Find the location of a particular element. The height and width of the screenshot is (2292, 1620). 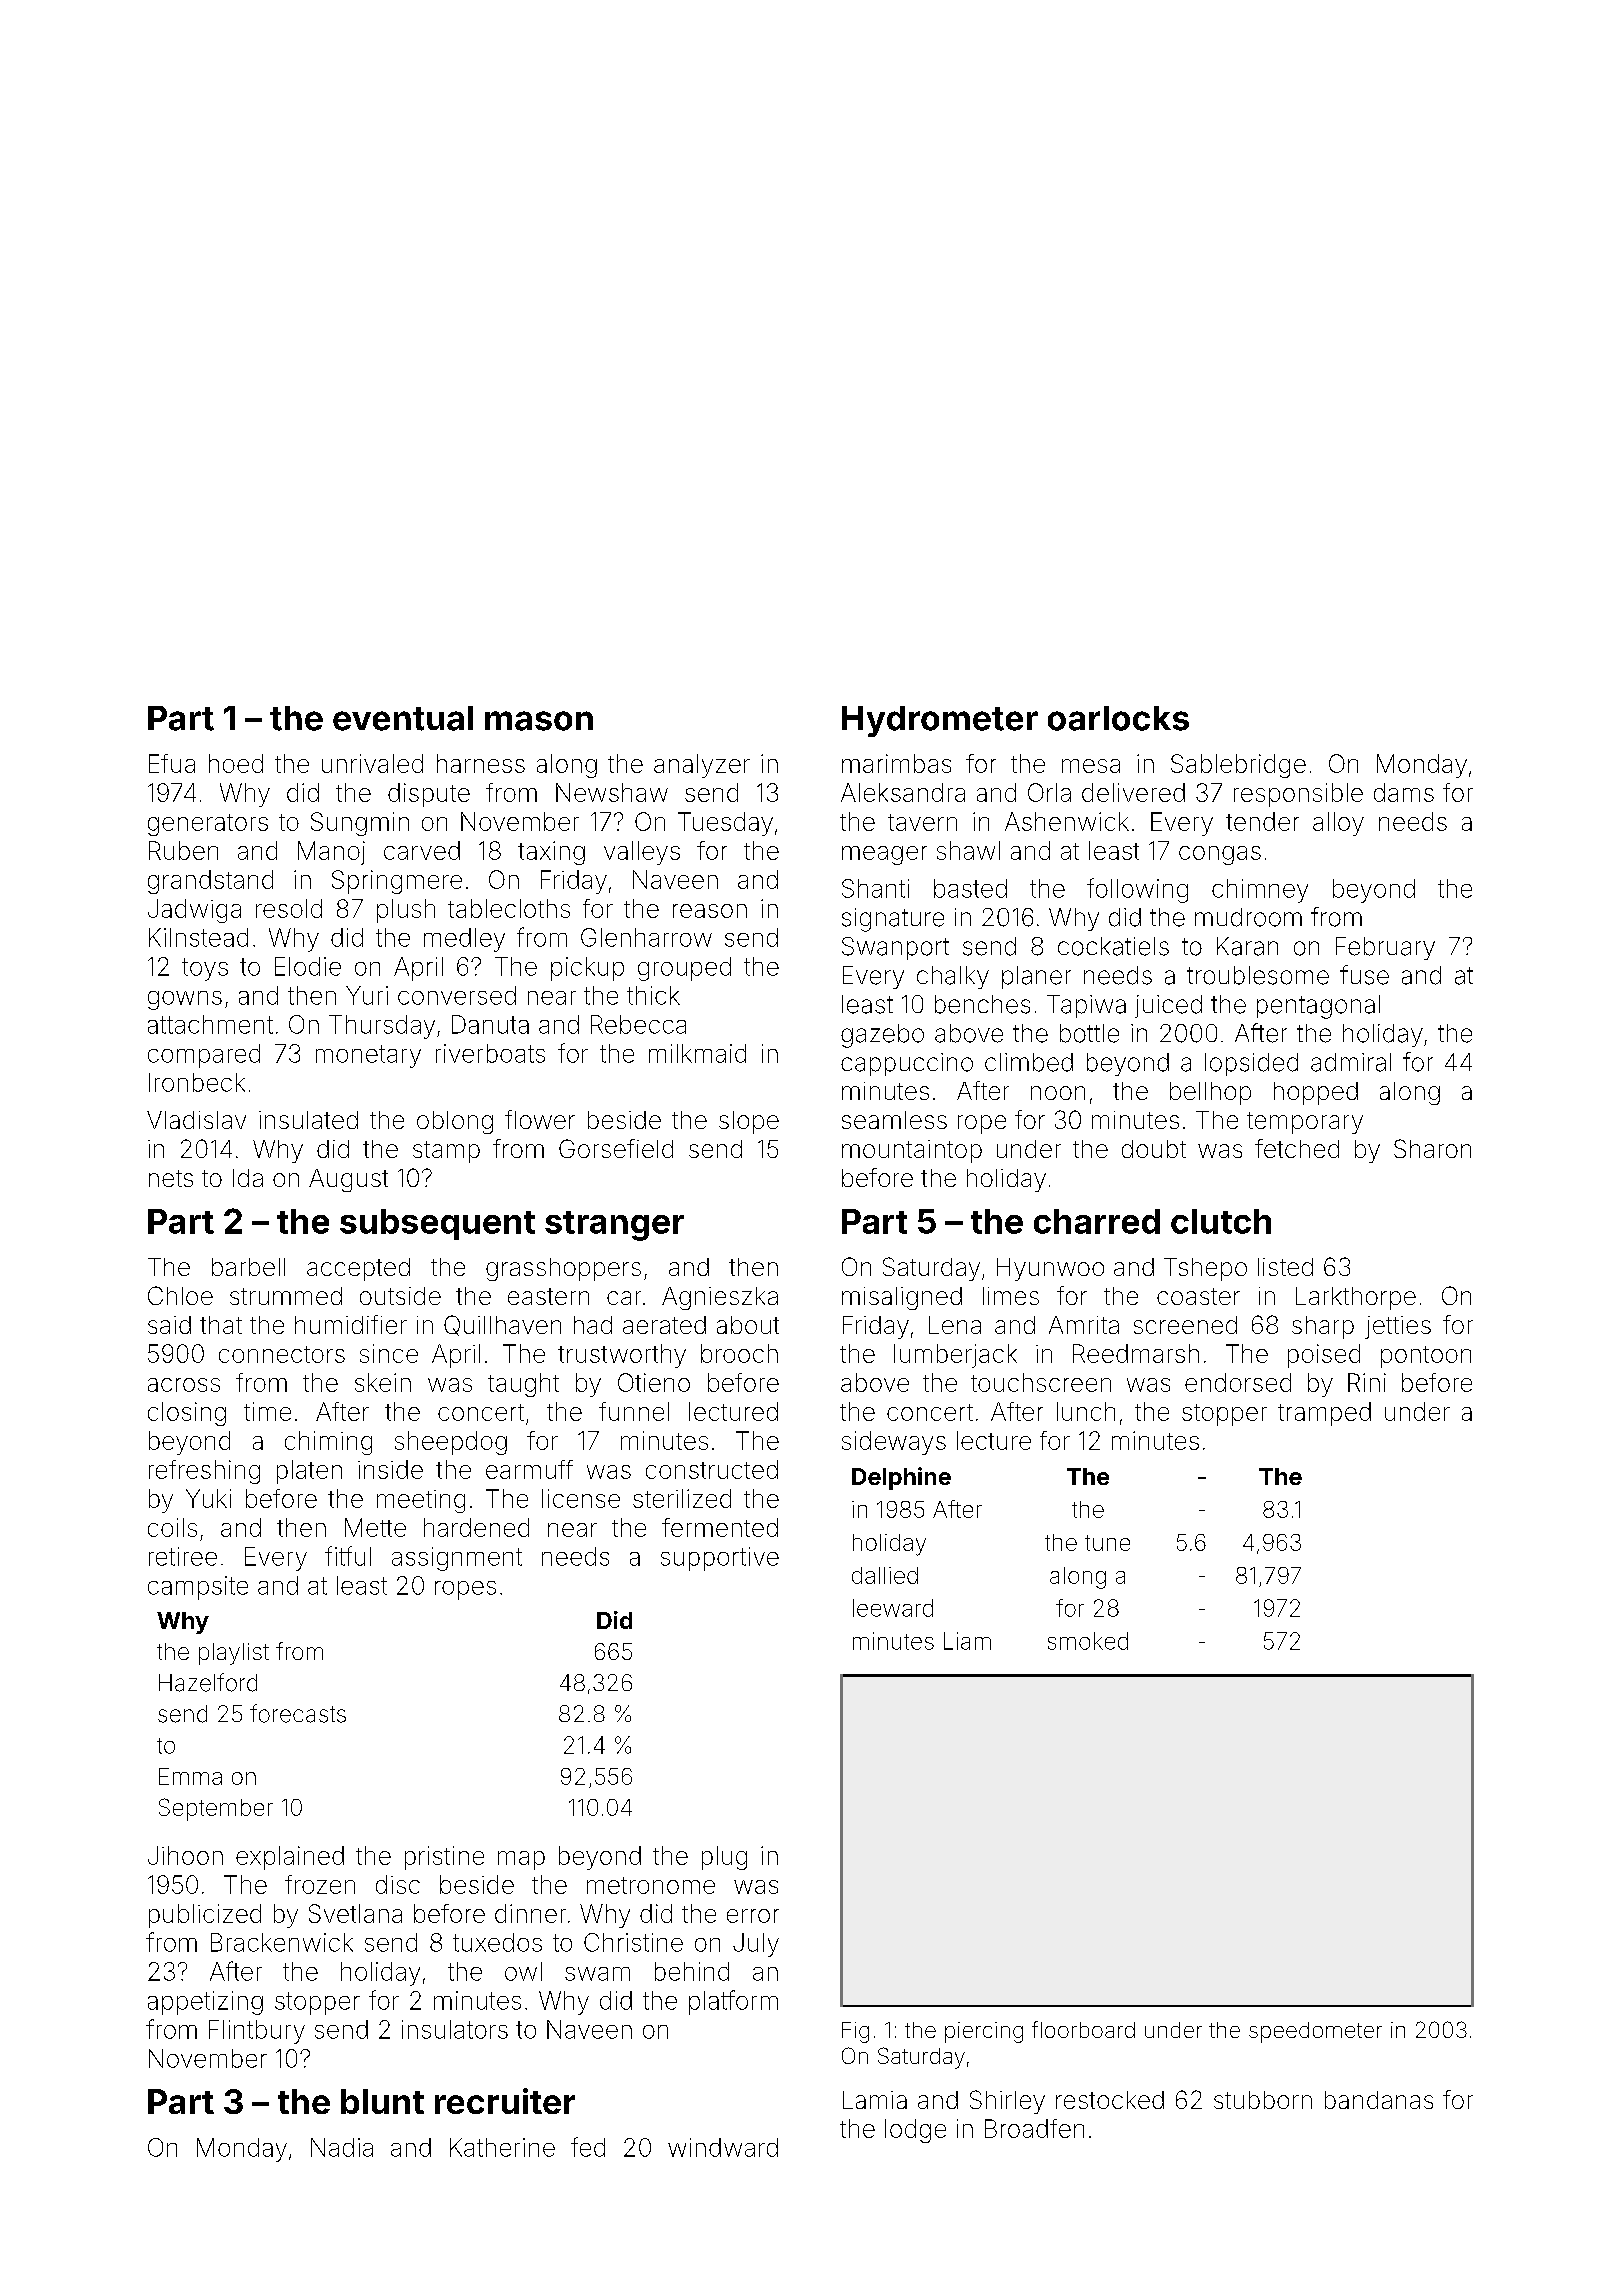

meager is located at coordinates (884, 855).
